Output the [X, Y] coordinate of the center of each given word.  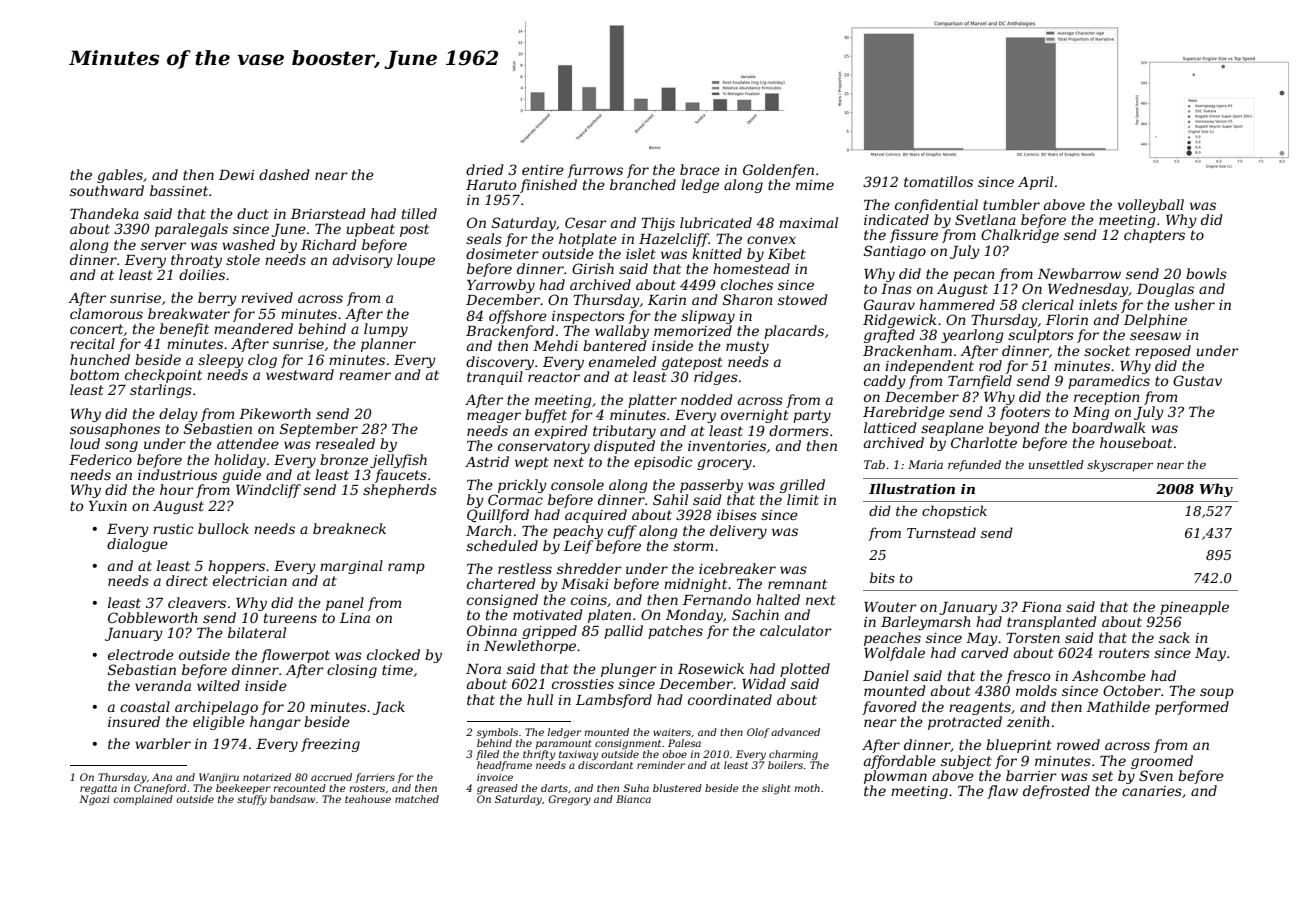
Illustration [912, 488]
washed [248, 244]
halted [778, 599]
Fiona [1041, 607]
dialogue [137, 545]
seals [484, 238]
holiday [240, 461]
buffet [546, 416]
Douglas [1165, 290]
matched [417, 799]
